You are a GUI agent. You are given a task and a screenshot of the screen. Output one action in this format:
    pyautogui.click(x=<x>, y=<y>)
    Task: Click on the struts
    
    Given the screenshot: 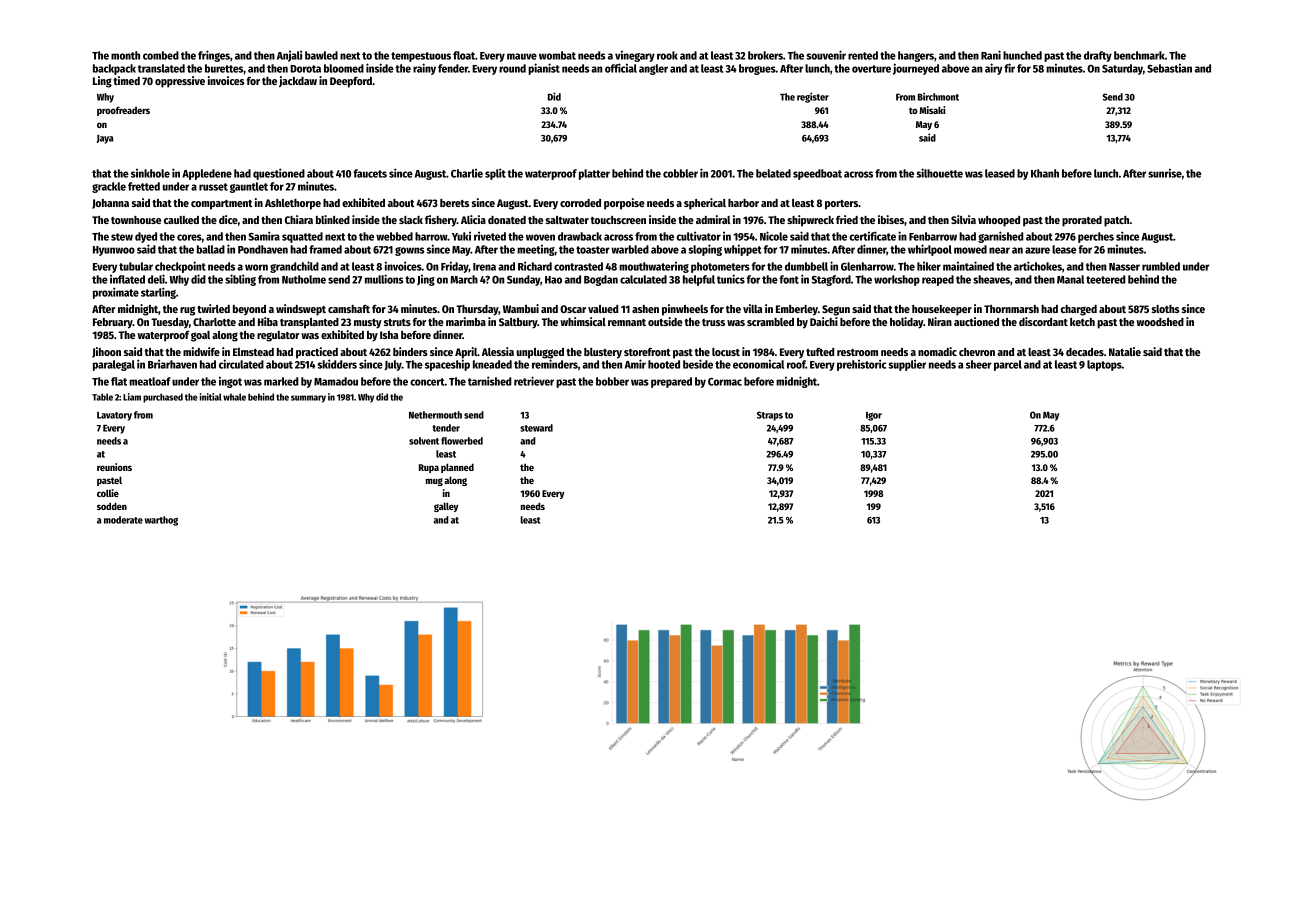 What is the action you would take?
    pyautogui.click(x=397, y=322)
